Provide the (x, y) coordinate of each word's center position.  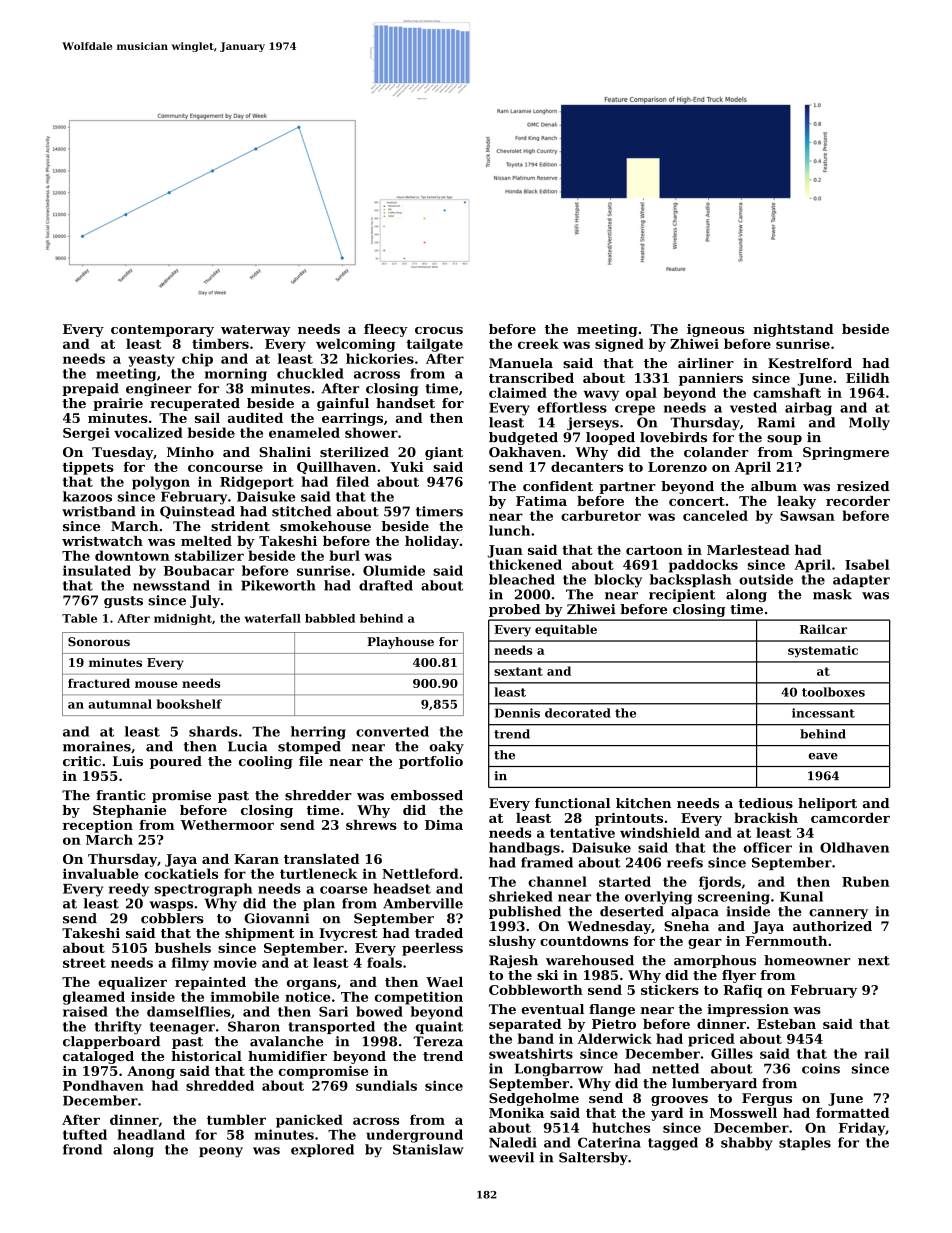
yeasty (151, 360)
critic (82, 761)
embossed (427, 795)
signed (619, 345)
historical (207, 1056)
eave (823, 756)
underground (414, 1136)
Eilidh (868, 378)
